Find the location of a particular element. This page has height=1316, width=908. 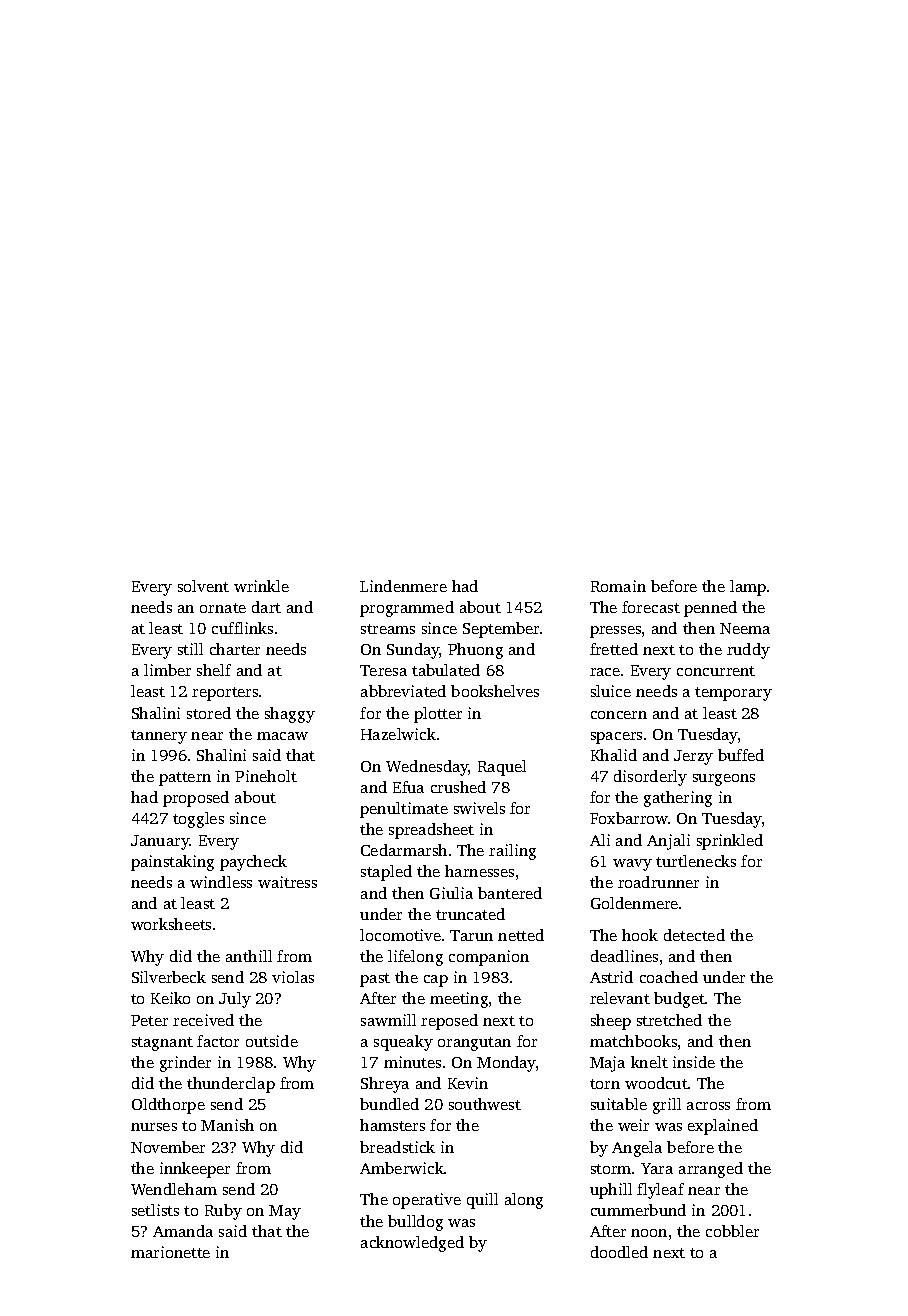

Romain is located at coordinates (618, 586).
